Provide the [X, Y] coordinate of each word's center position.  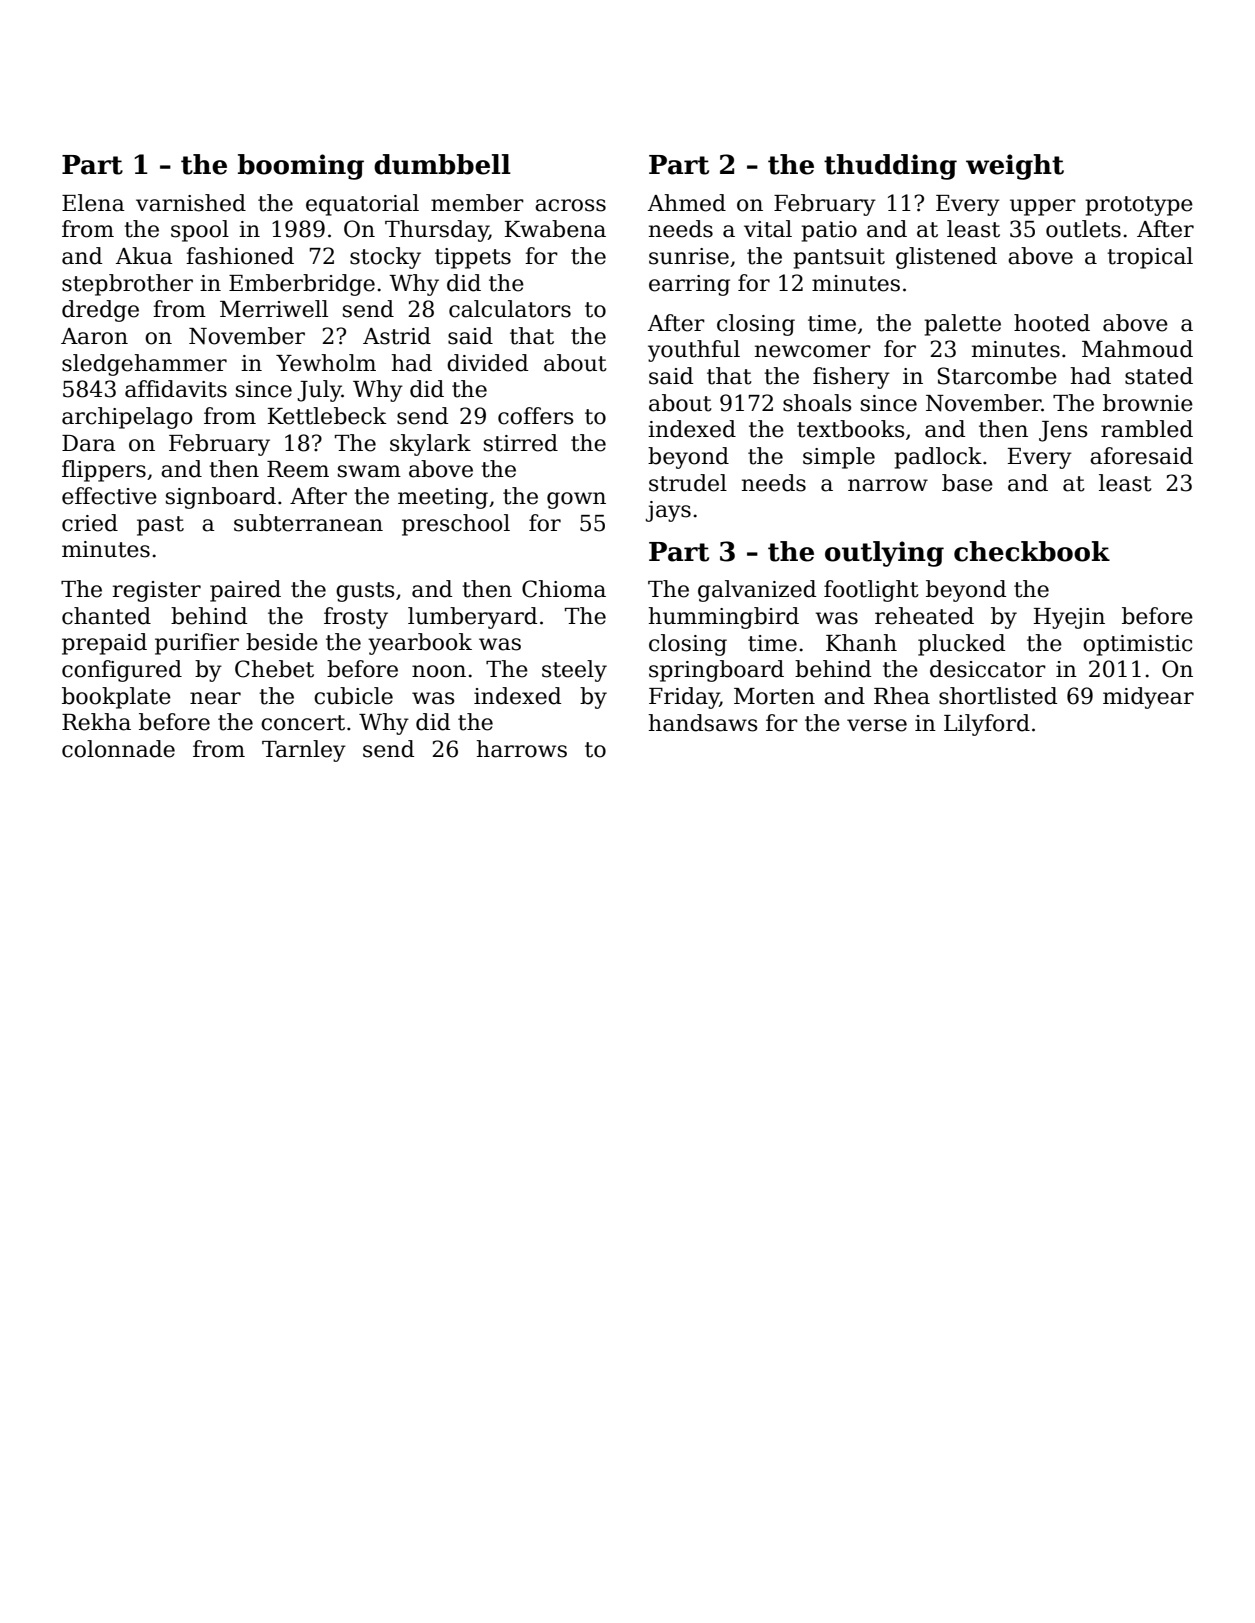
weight [1015, 167]
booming [301, 167]
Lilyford [987, 725]
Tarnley [304, 751]
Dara [89, 443]
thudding [890, 167]
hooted [1052, 323]
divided [487, 363]
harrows [521, 749]
